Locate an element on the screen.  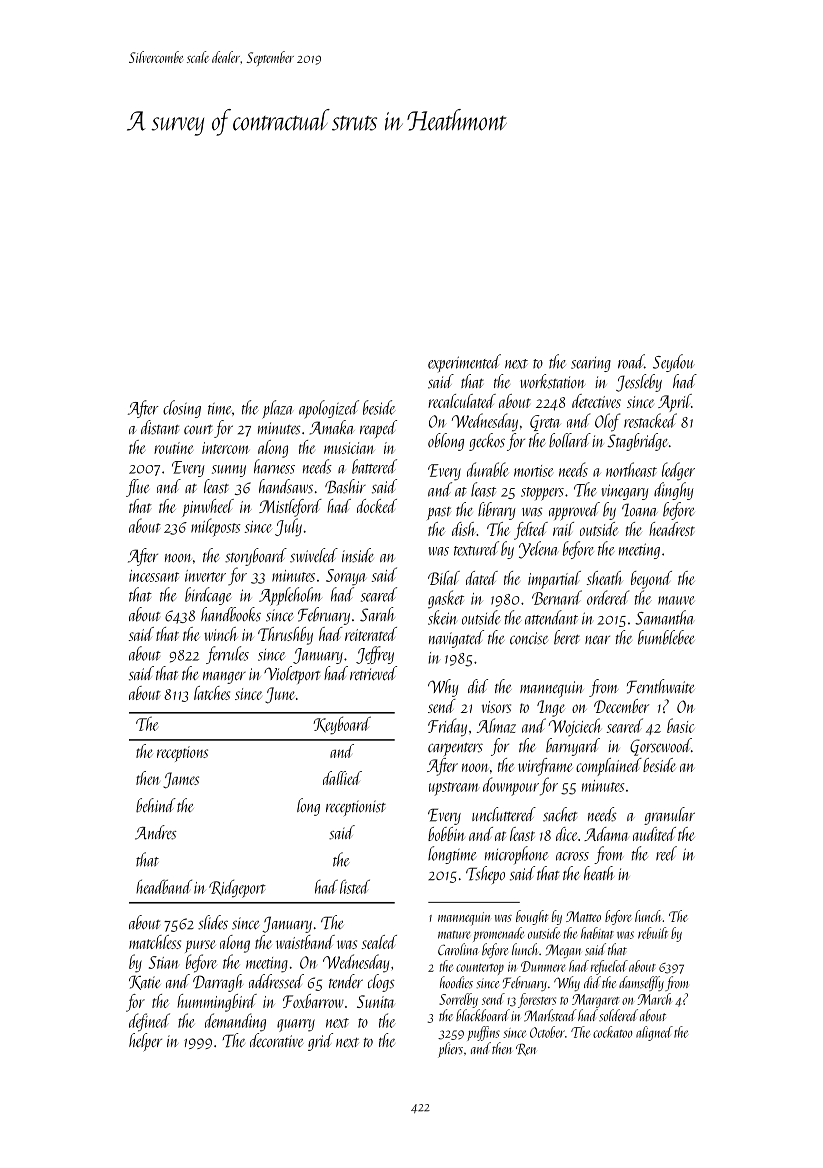
Andres is located at coordinates (156, 832).
